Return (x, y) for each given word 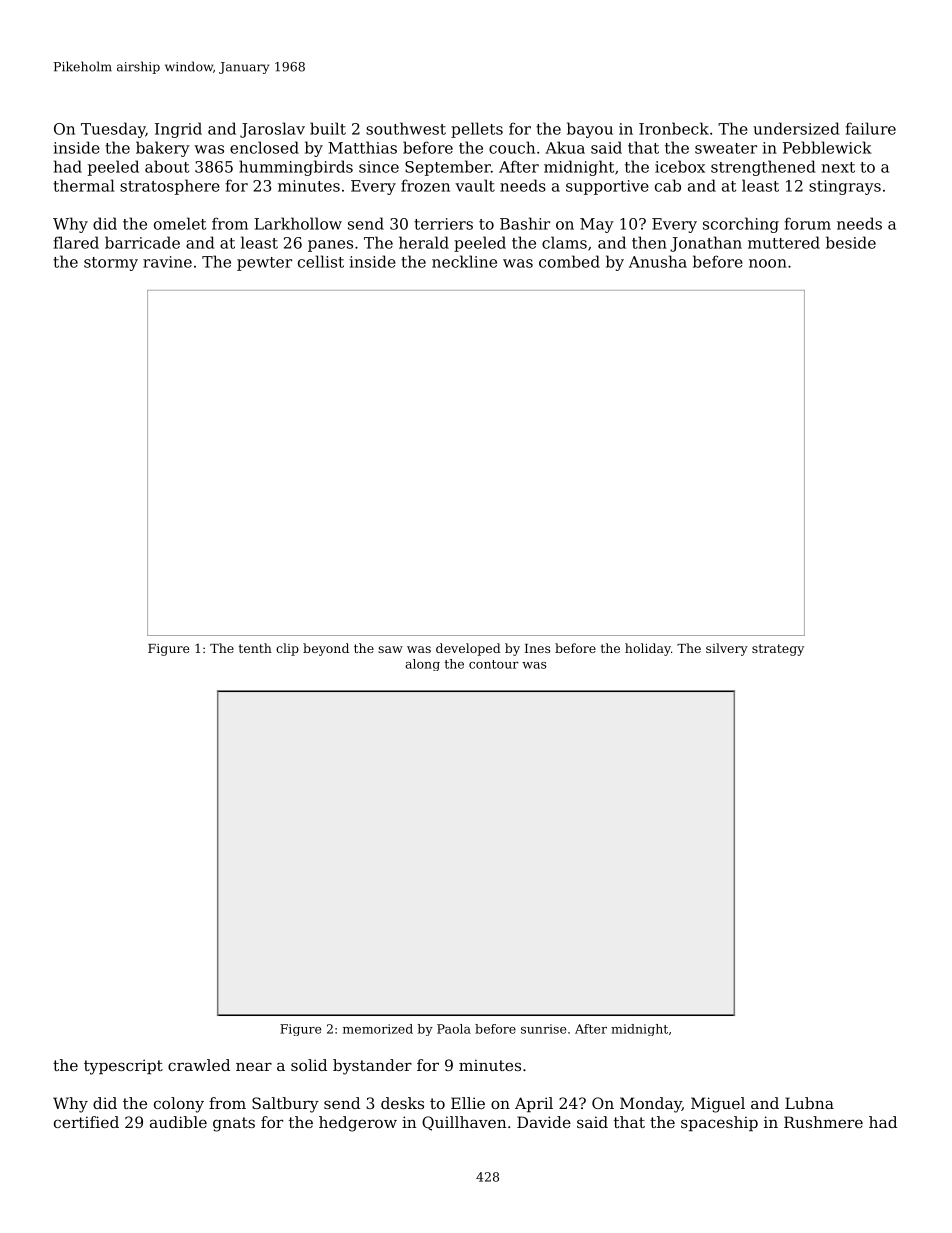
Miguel (718, 1105)
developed (468, 649)
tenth (255, 648)
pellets (477, 130)
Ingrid (178, 130)
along (422, 665)
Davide (544, 1122)
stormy (111, 264)
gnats (234, 1124)
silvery (727, 649)
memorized (378, 1029)
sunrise (543, 1029)
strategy (778, 650)
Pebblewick (827, 147)
